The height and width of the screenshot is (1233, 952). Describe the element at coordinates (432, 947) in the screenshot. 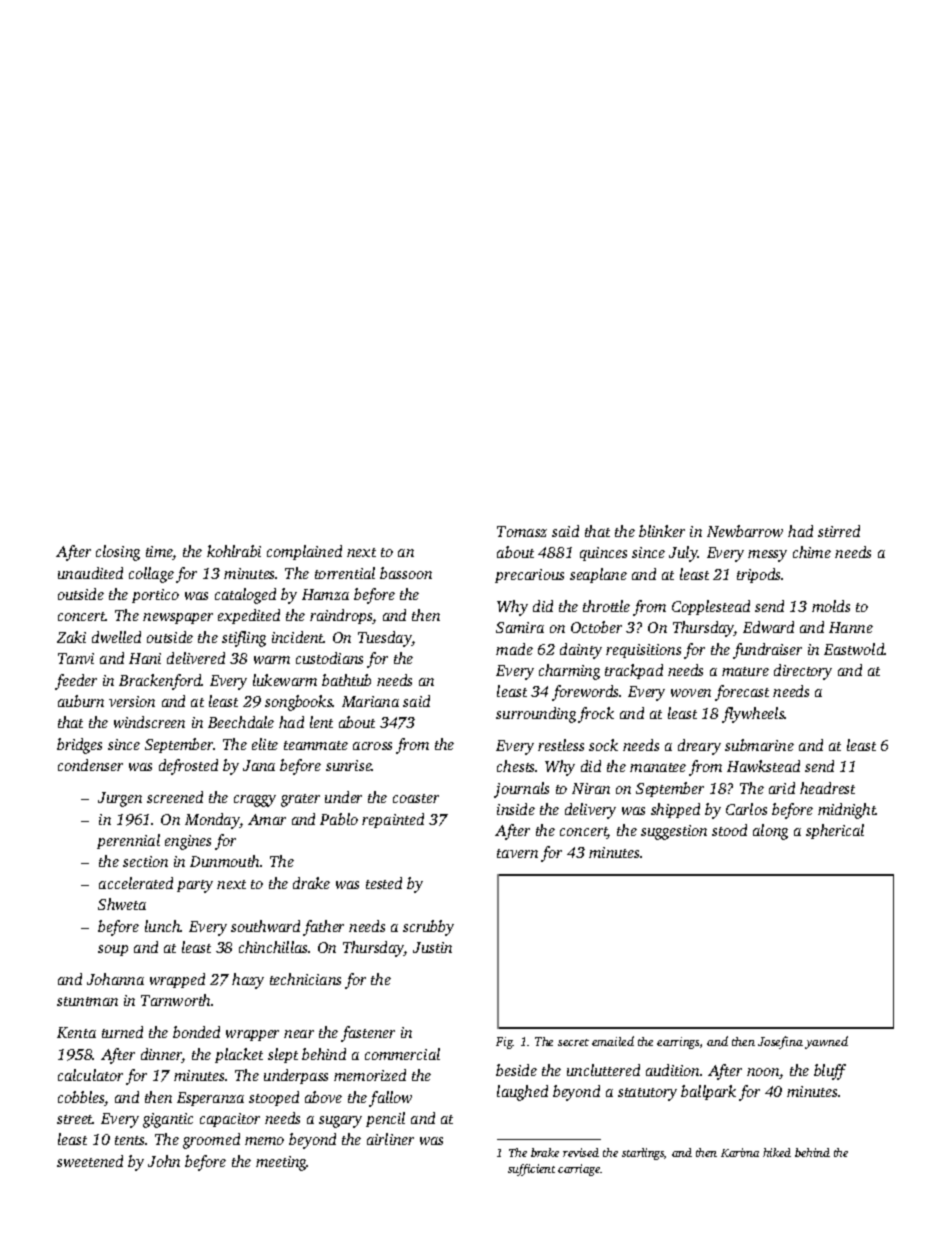

I see `Justin` at that location.
